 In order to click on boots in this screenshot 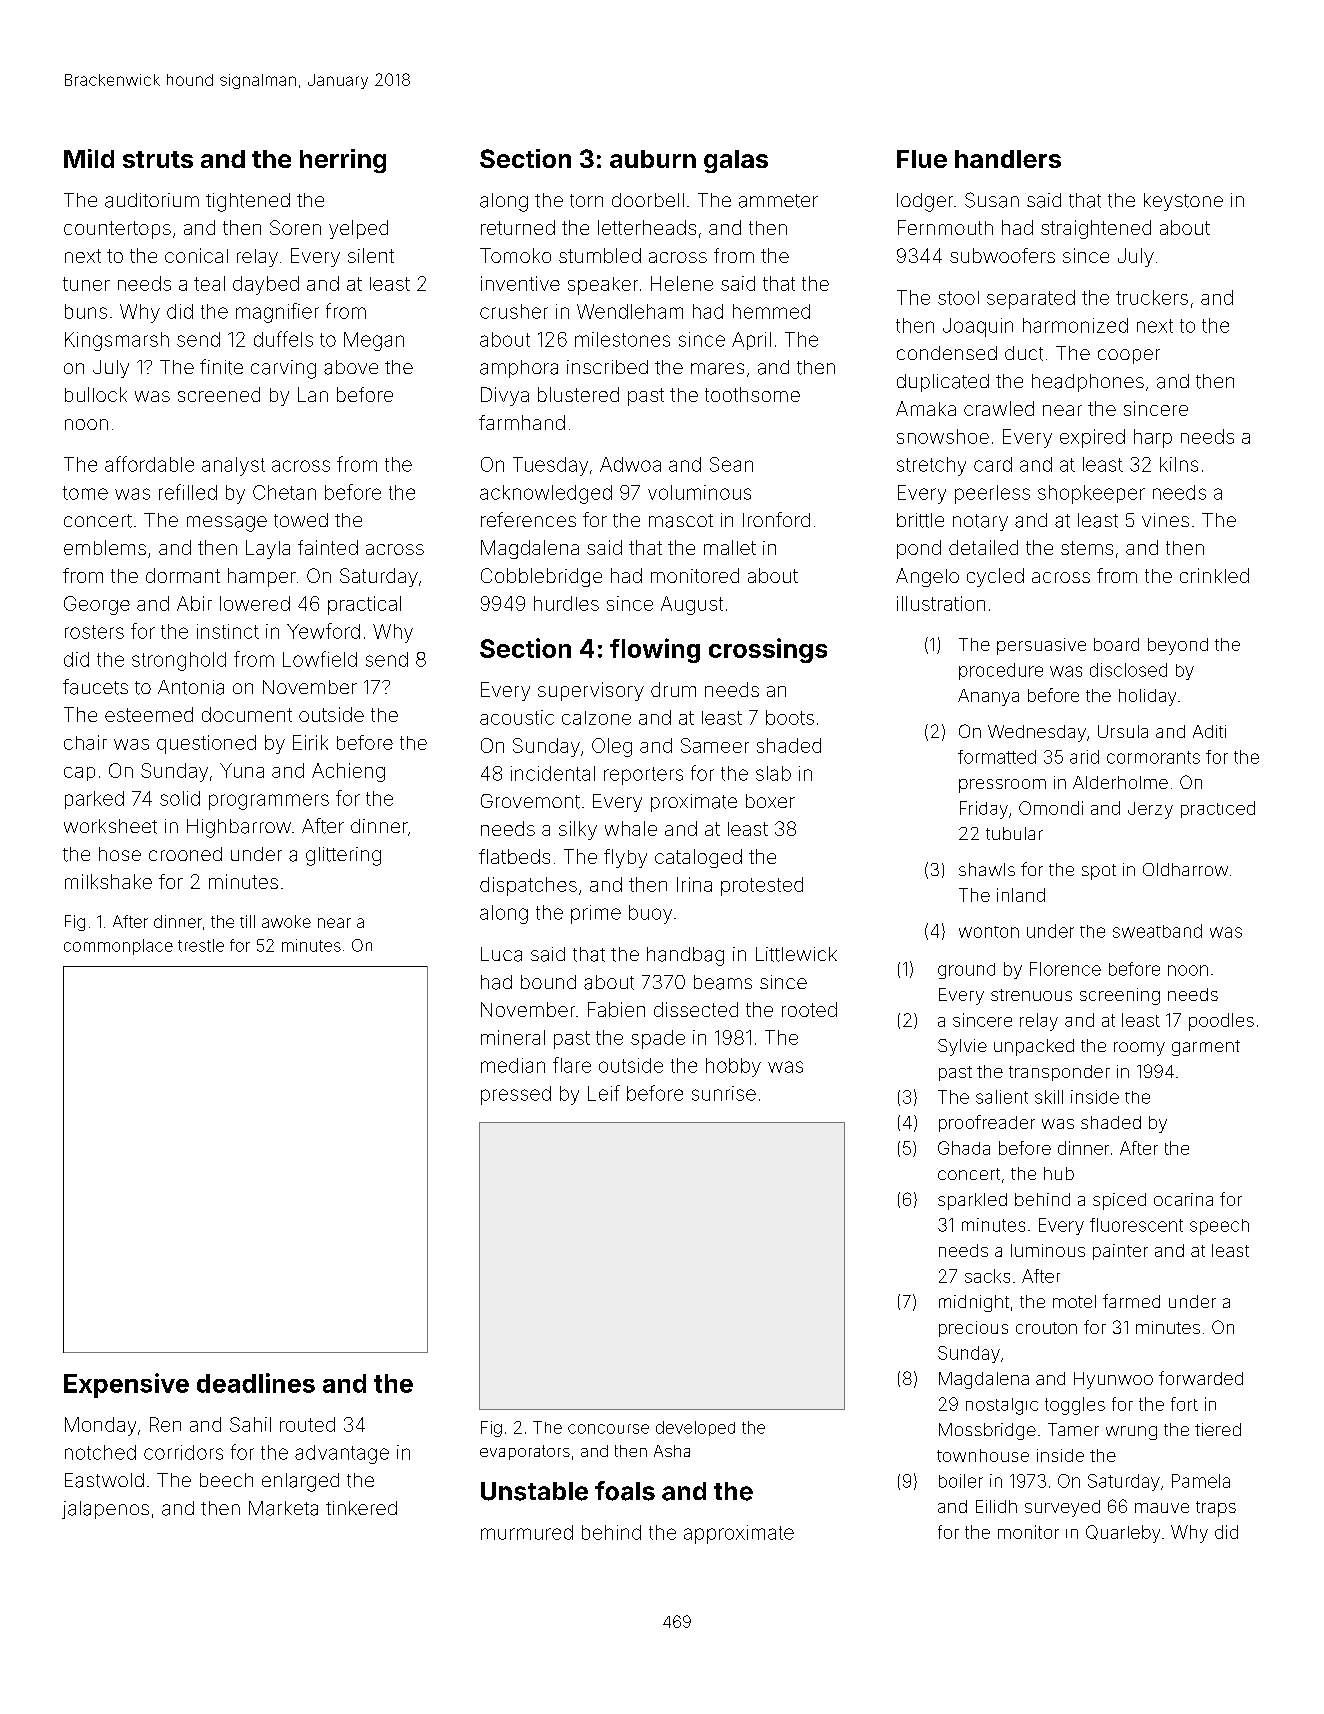, I will do `click(790, 717)`.
